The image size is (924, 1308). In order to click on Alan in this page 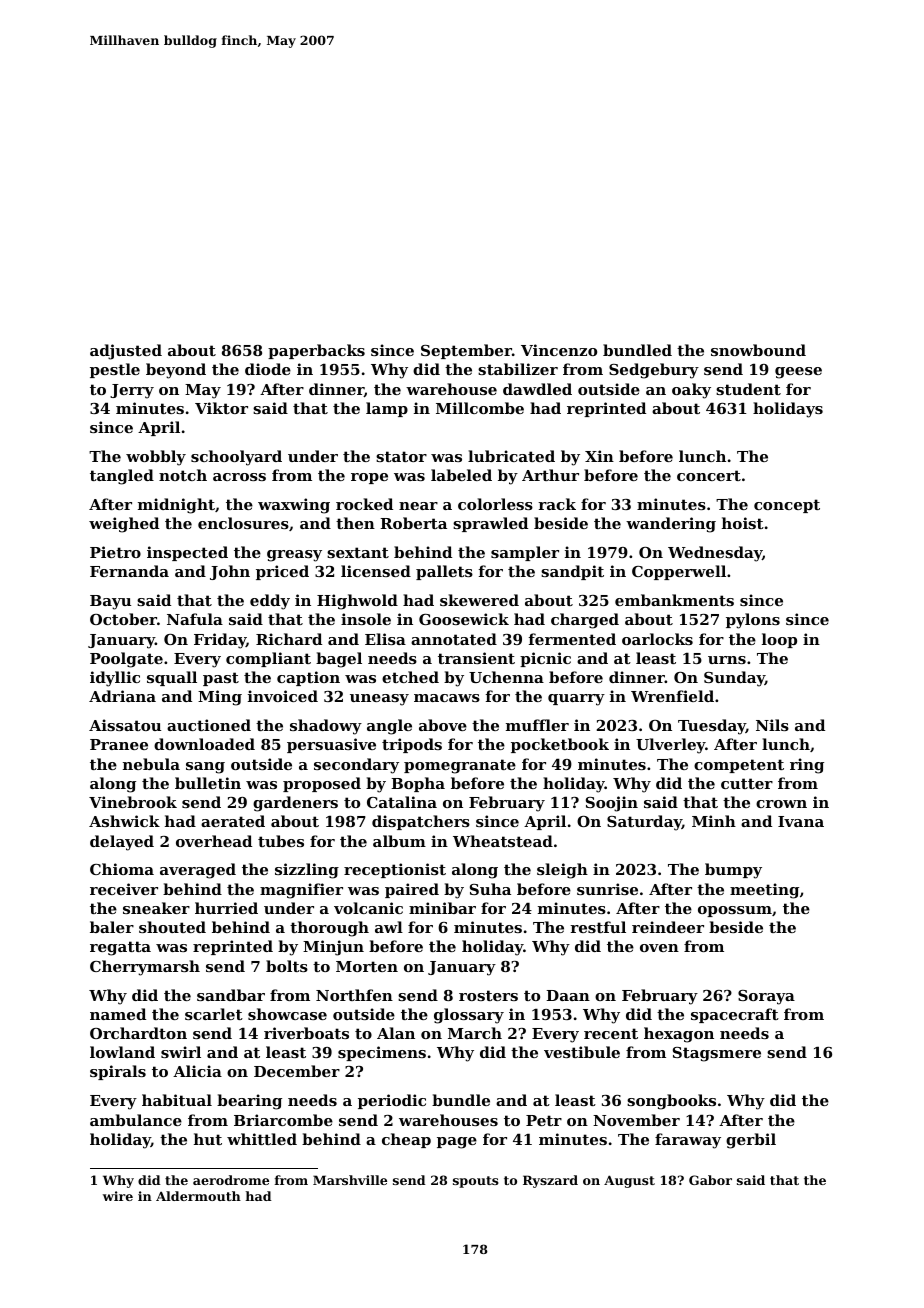, I will do `click(396, 1033)`.
